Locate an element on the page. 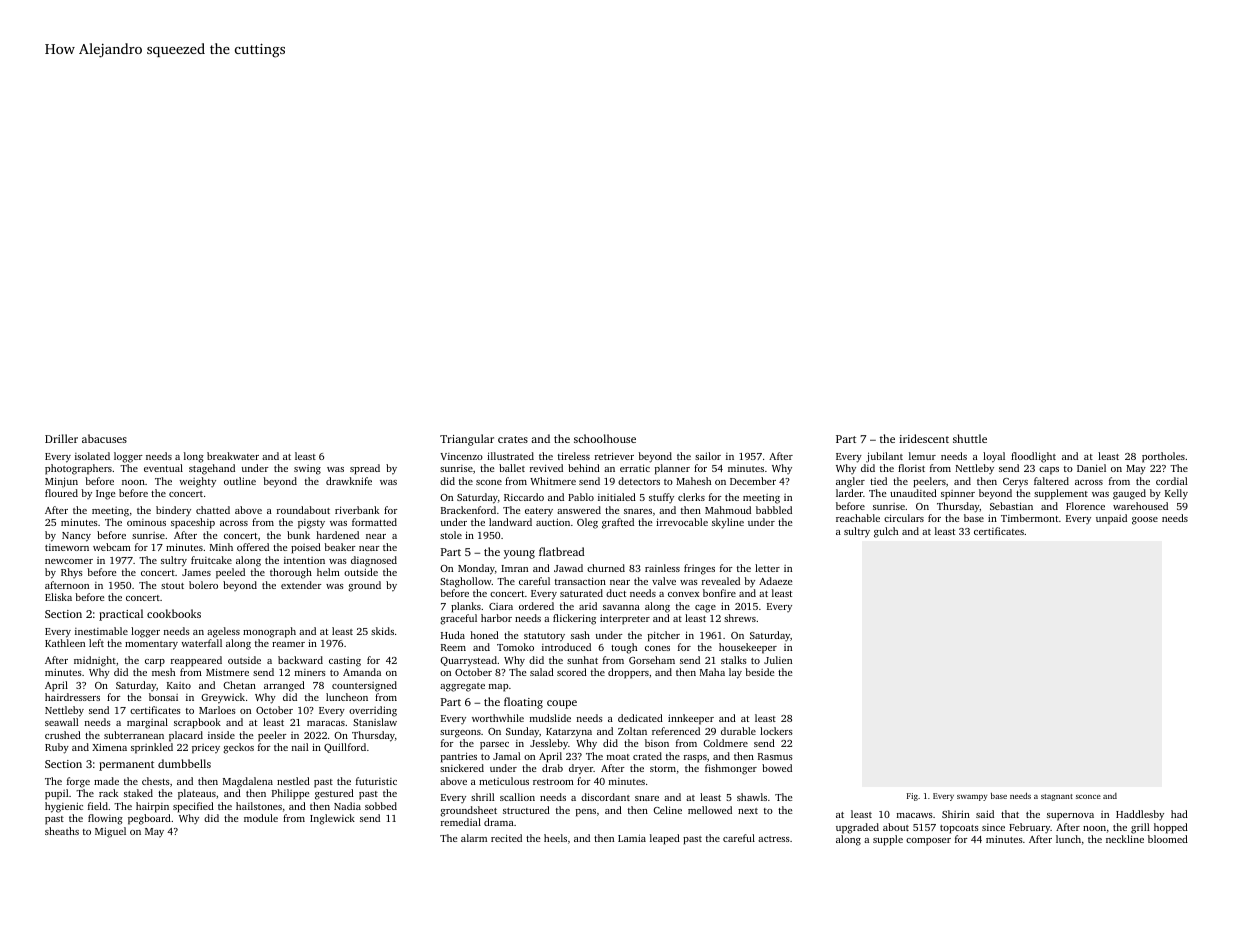  Rhys is located at coordinates (72, 573).
